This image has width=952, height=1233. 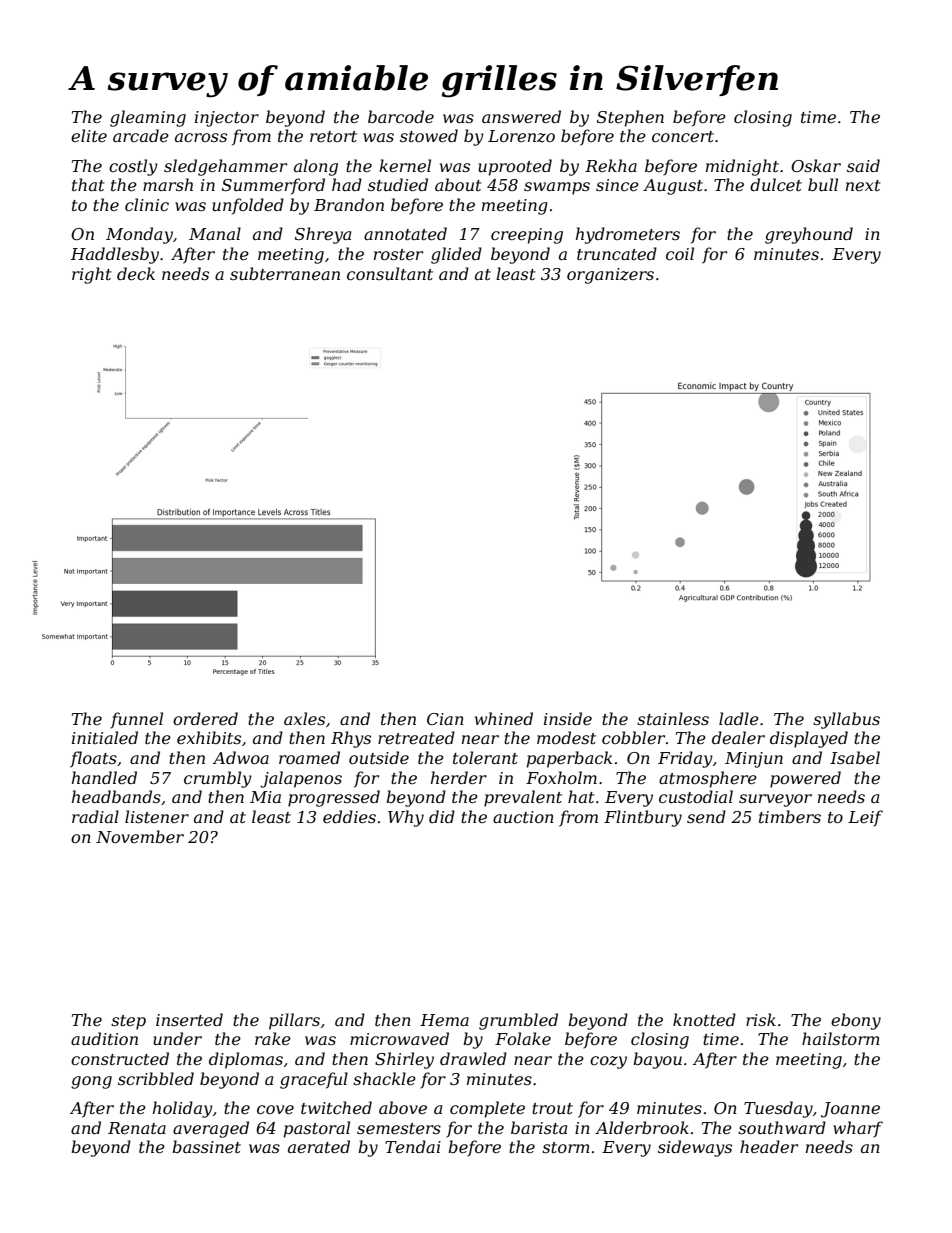 What do you see at coordinates (846, 720) in the image?
I see `syllabus` at bounding box center [846, 720].
